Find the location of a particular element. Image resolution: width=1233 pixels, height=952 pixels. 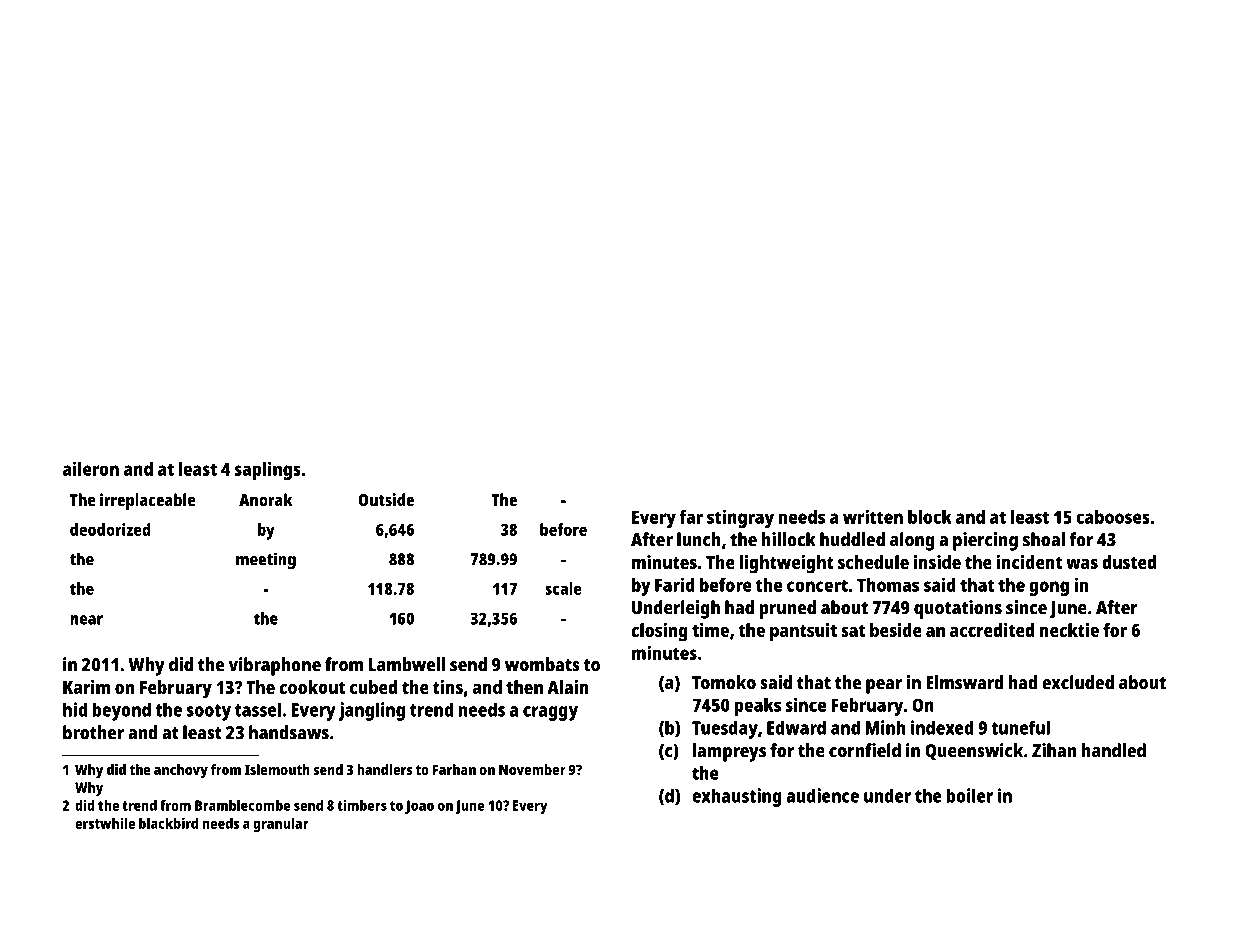

saplings is located at coordinates (268, 470).
